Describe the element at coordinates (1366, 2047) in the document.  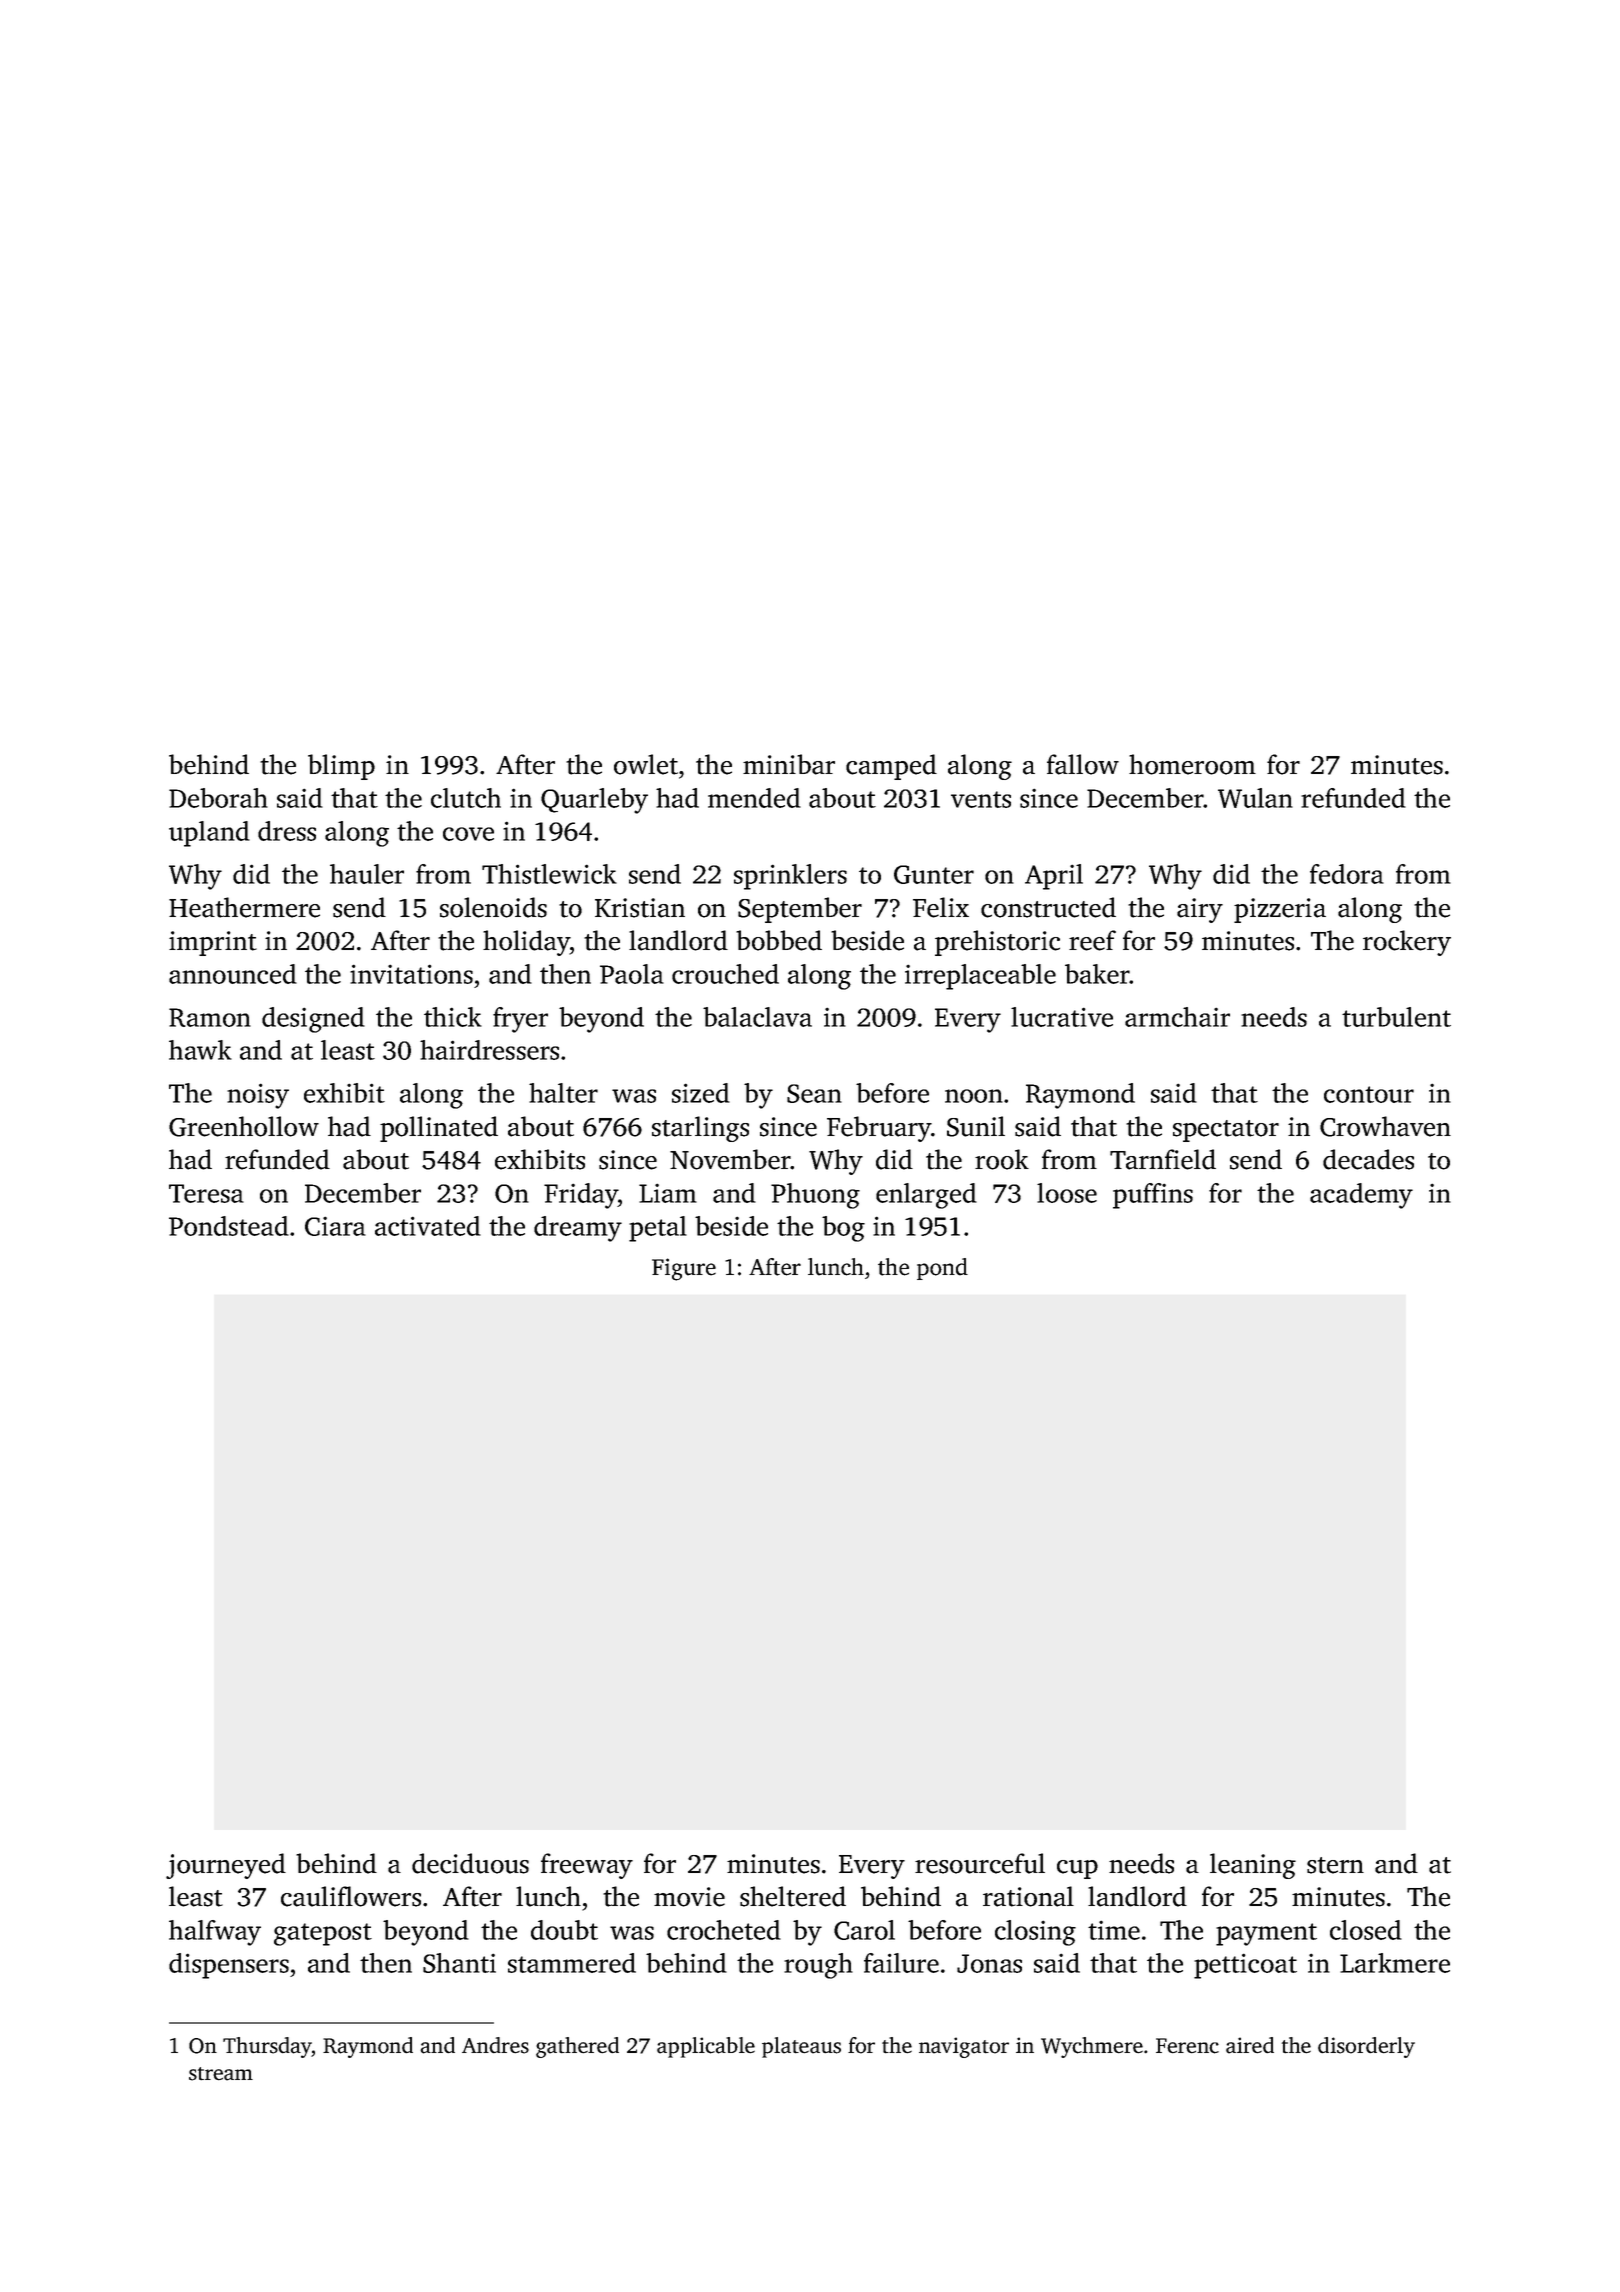
I see `disorderly` at that location.
